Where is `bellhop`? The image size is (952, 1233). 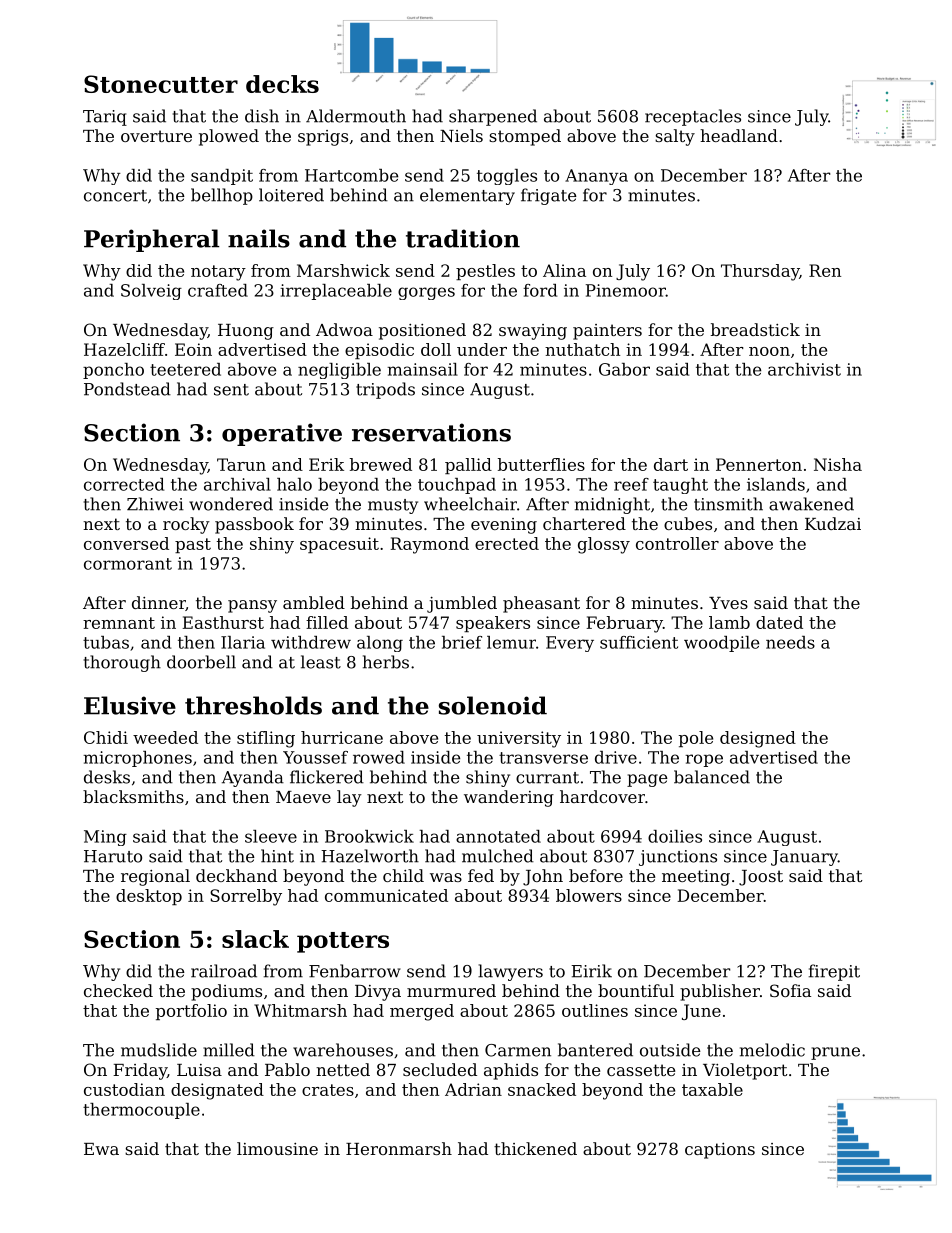 bellhop is located at coordinates (222, 196).
